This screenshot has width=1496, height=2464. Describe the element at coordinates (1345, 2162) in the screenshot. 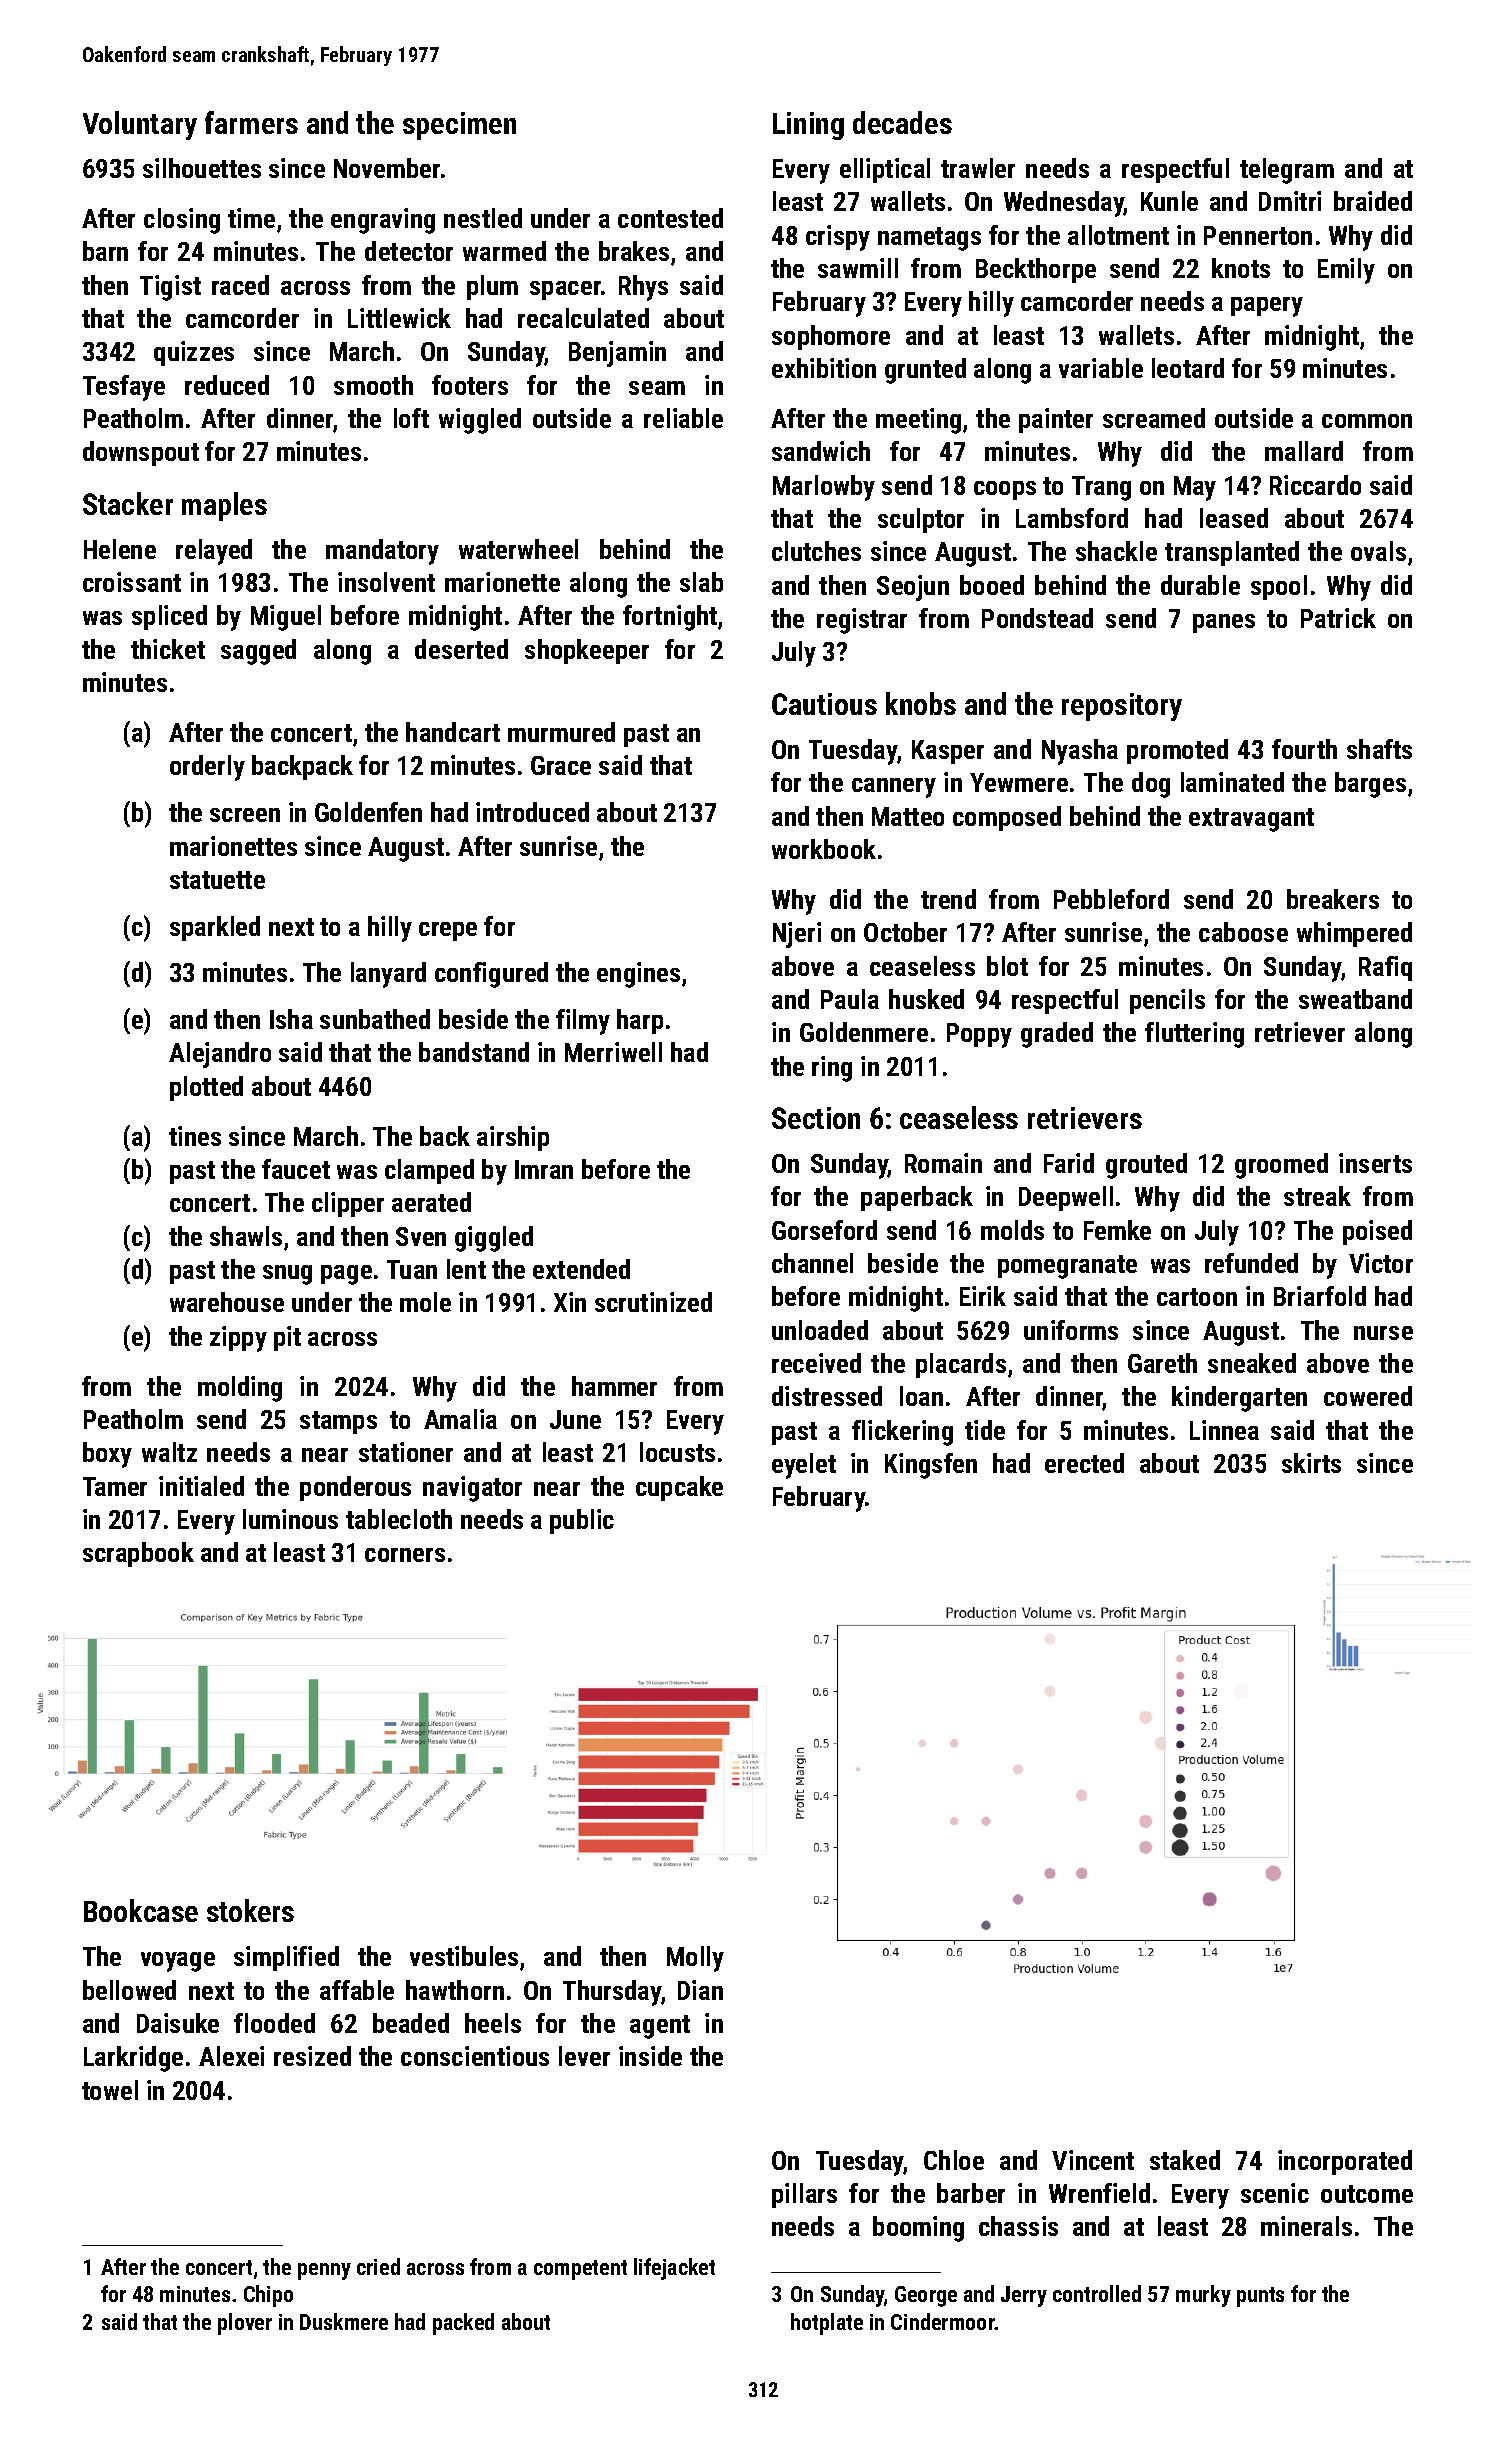

I see `incorporated` at that location.
